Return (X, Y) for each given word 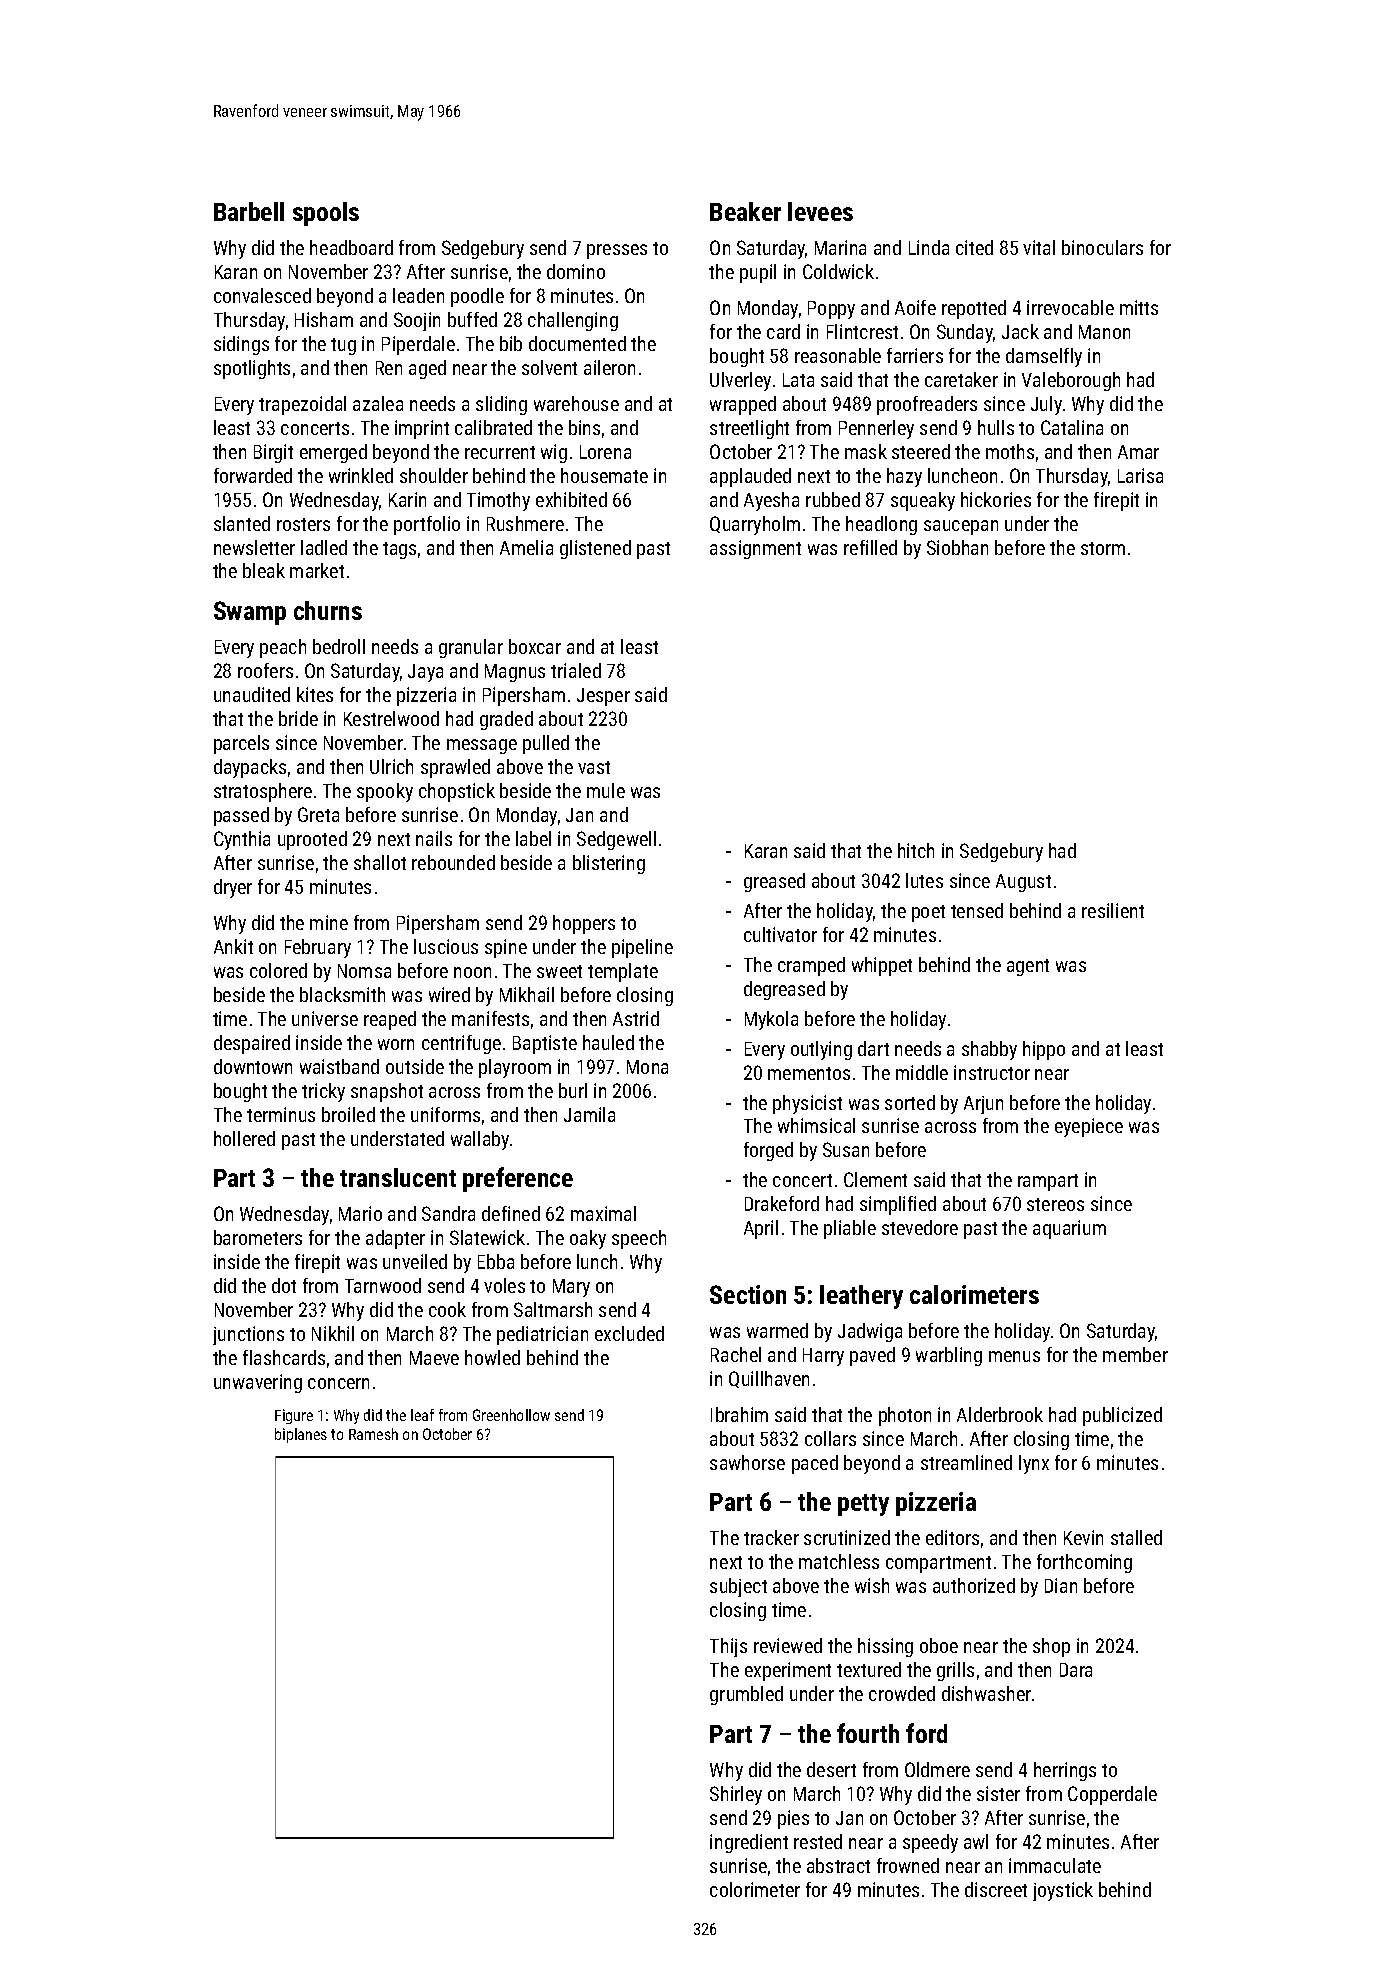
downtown (253, 1066)
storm (1103, 548)
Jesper (603, 697)
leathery (861, 1297)
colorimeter (755, 1889)
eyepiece (1089, 1127)
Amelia (526, 547)
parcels (241, 744)
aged (427, 369)
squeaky (923, 501)
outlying (821, 1050)
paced (815, 1464)
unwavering (258, 1383)
